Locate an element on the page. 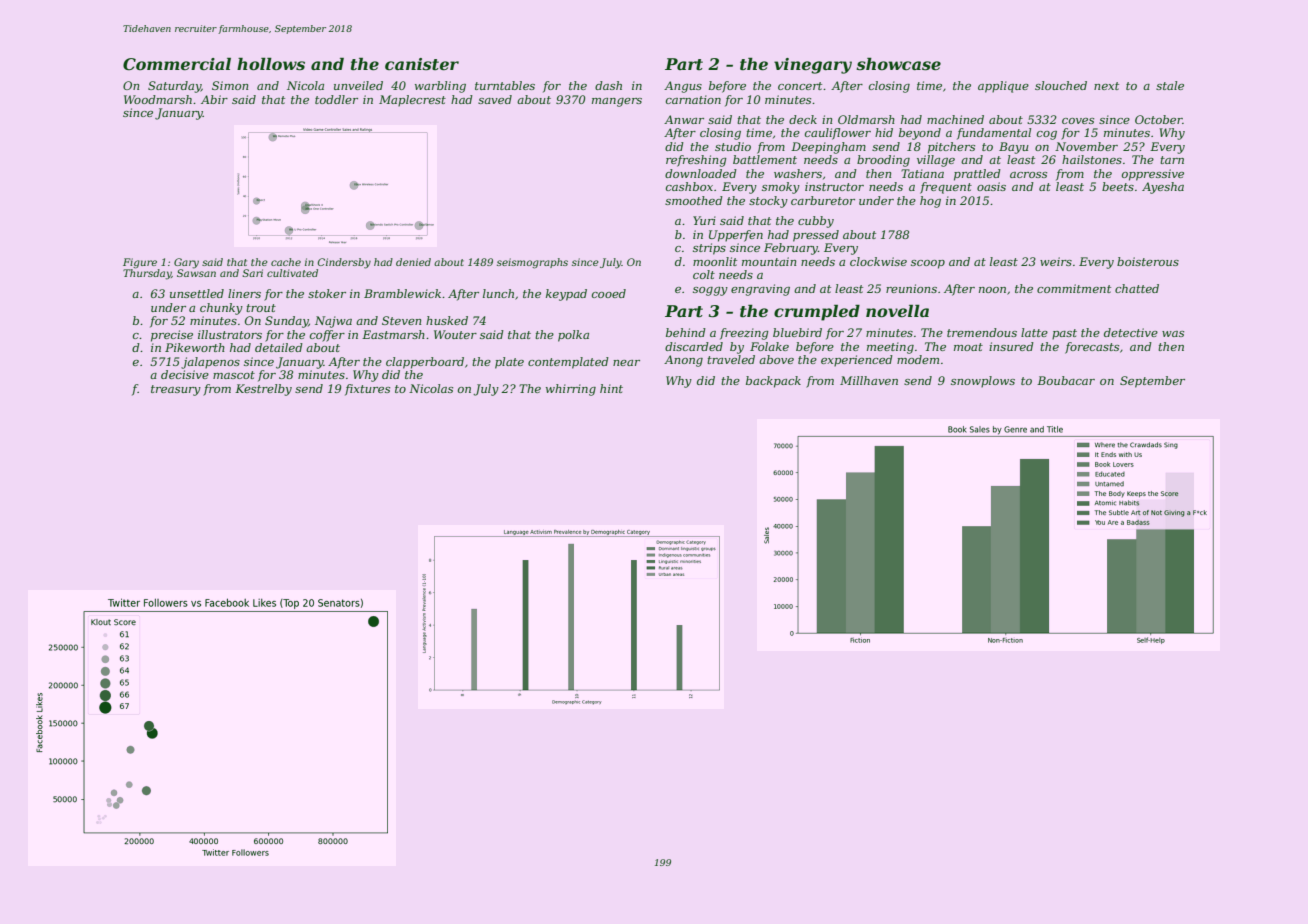 The image size is (1308, 924). hollows is located at coordinates (271, 64).
